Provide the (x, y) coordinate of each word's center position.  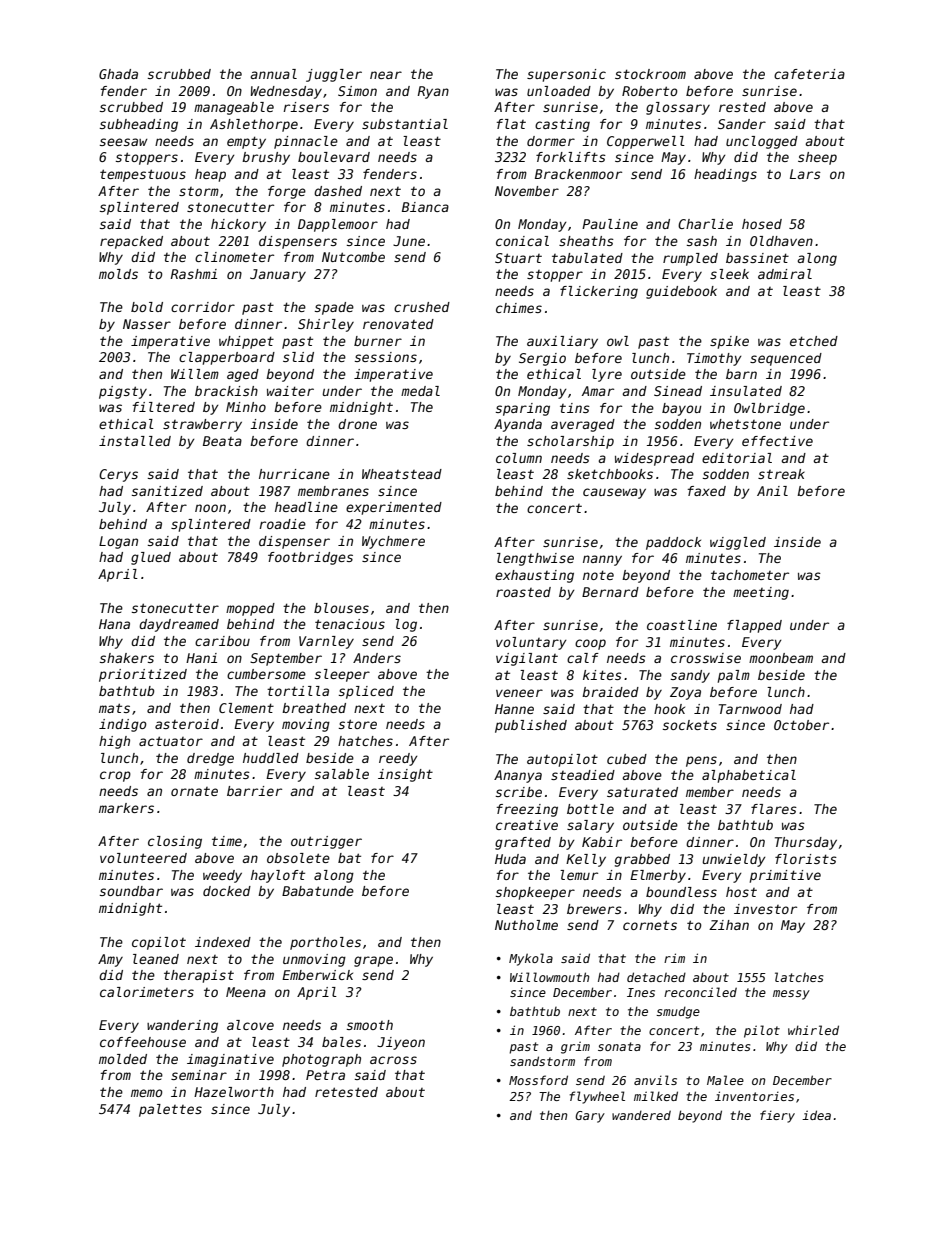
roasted (523, 592)
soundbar (131, 891)
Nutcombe (353, 257)
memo (147, 1093)
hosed (762, 224)
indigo (123, 725)
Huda (510, 859)
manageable (234, 108)
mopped (250, 609)
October (801, 725)
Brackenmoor (578, 174)
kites (602, 675)
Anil (772, 491)
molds (118, 274)
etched (814, 341)
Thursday (806, 843)
